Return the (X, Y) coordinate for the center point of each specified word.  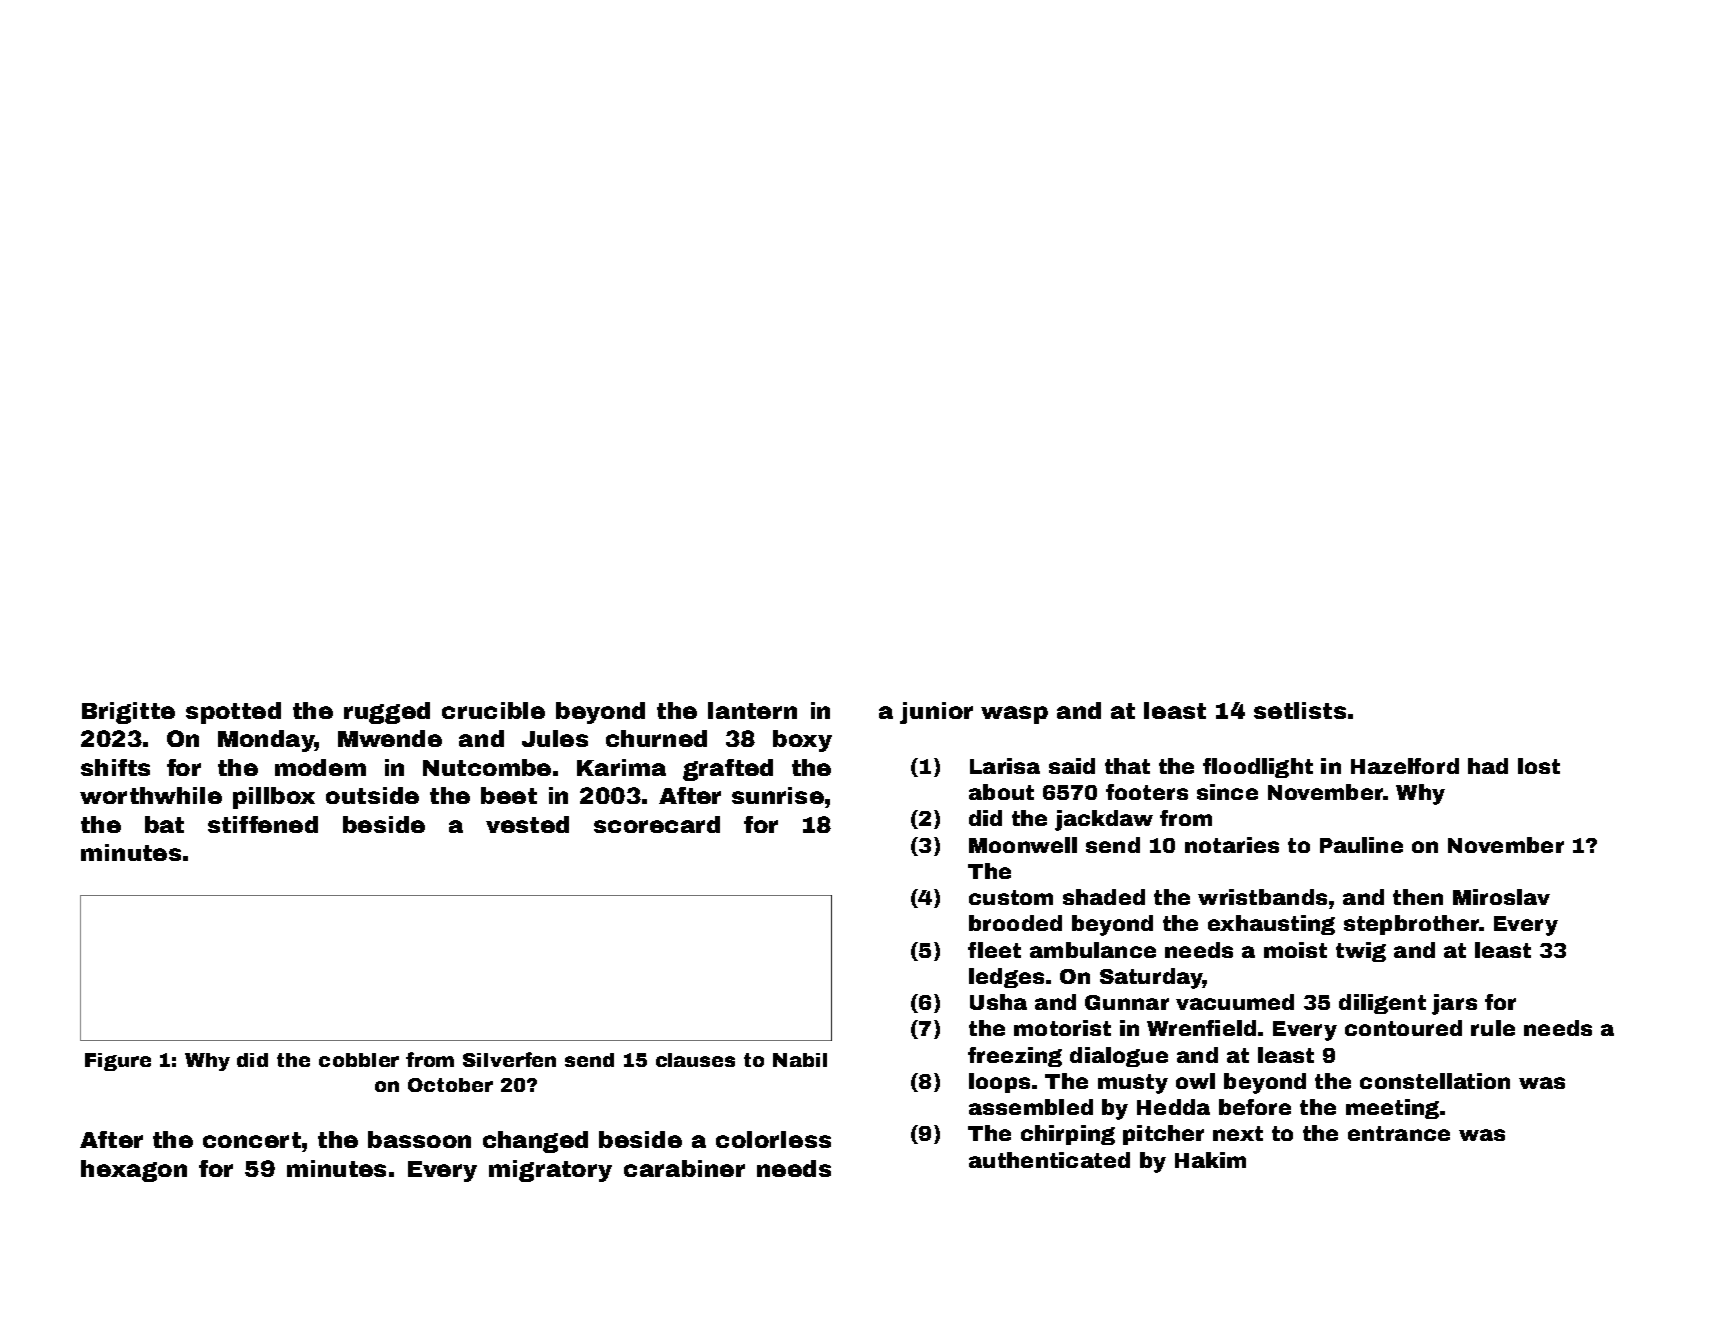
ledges (1006, 978)
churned (656, 738)
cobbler (359, 1060)
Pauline (1361, 845)
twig (1361, 952)
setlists (1300, 710)
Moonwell (1023, 845)
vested (527, 824)
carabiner (684, 1168)
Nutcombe (487, 767)
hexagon (134, 1171)
